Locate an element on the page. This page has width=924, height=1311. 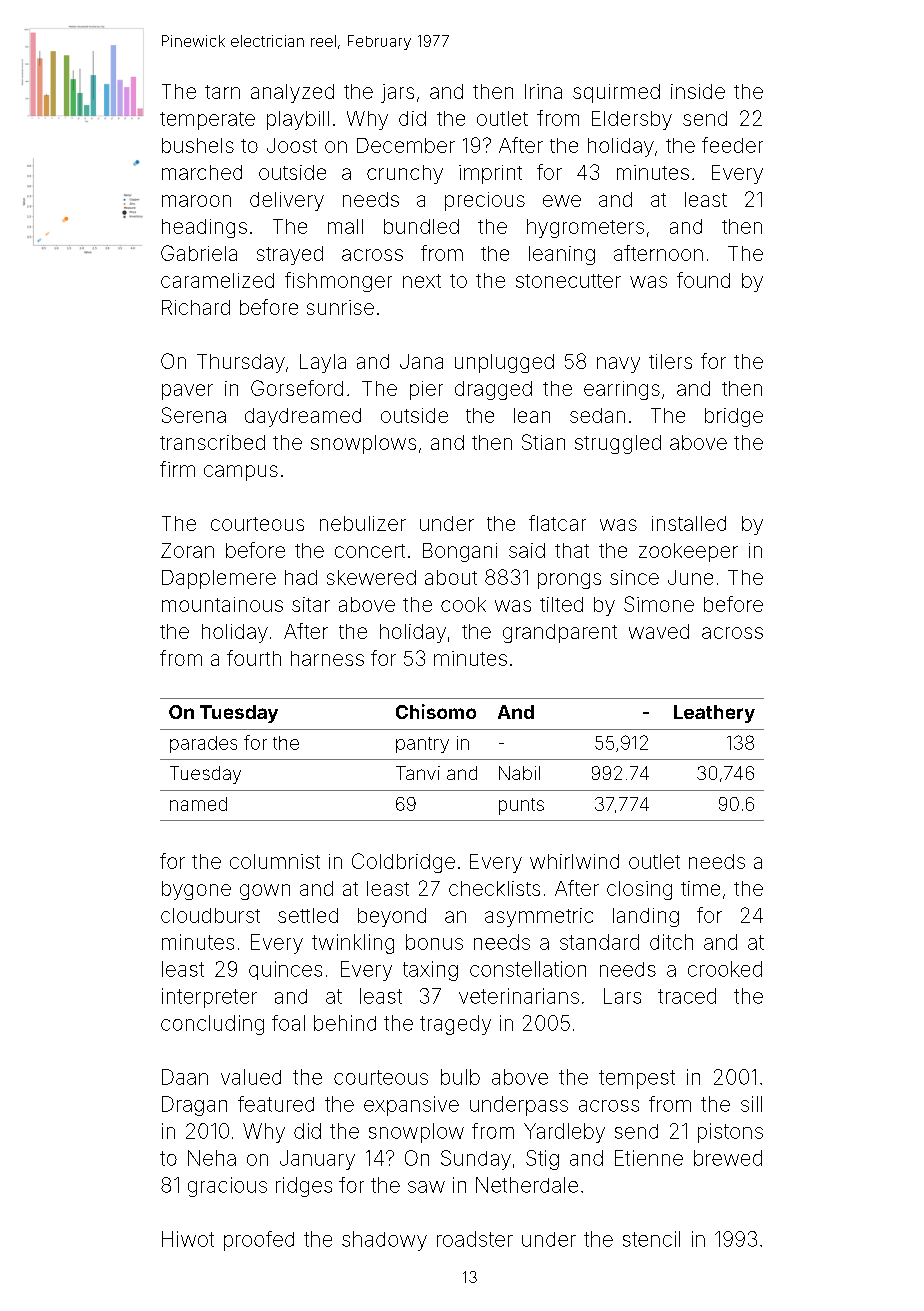
Yardleby is located at coordinates (564, 1133).
